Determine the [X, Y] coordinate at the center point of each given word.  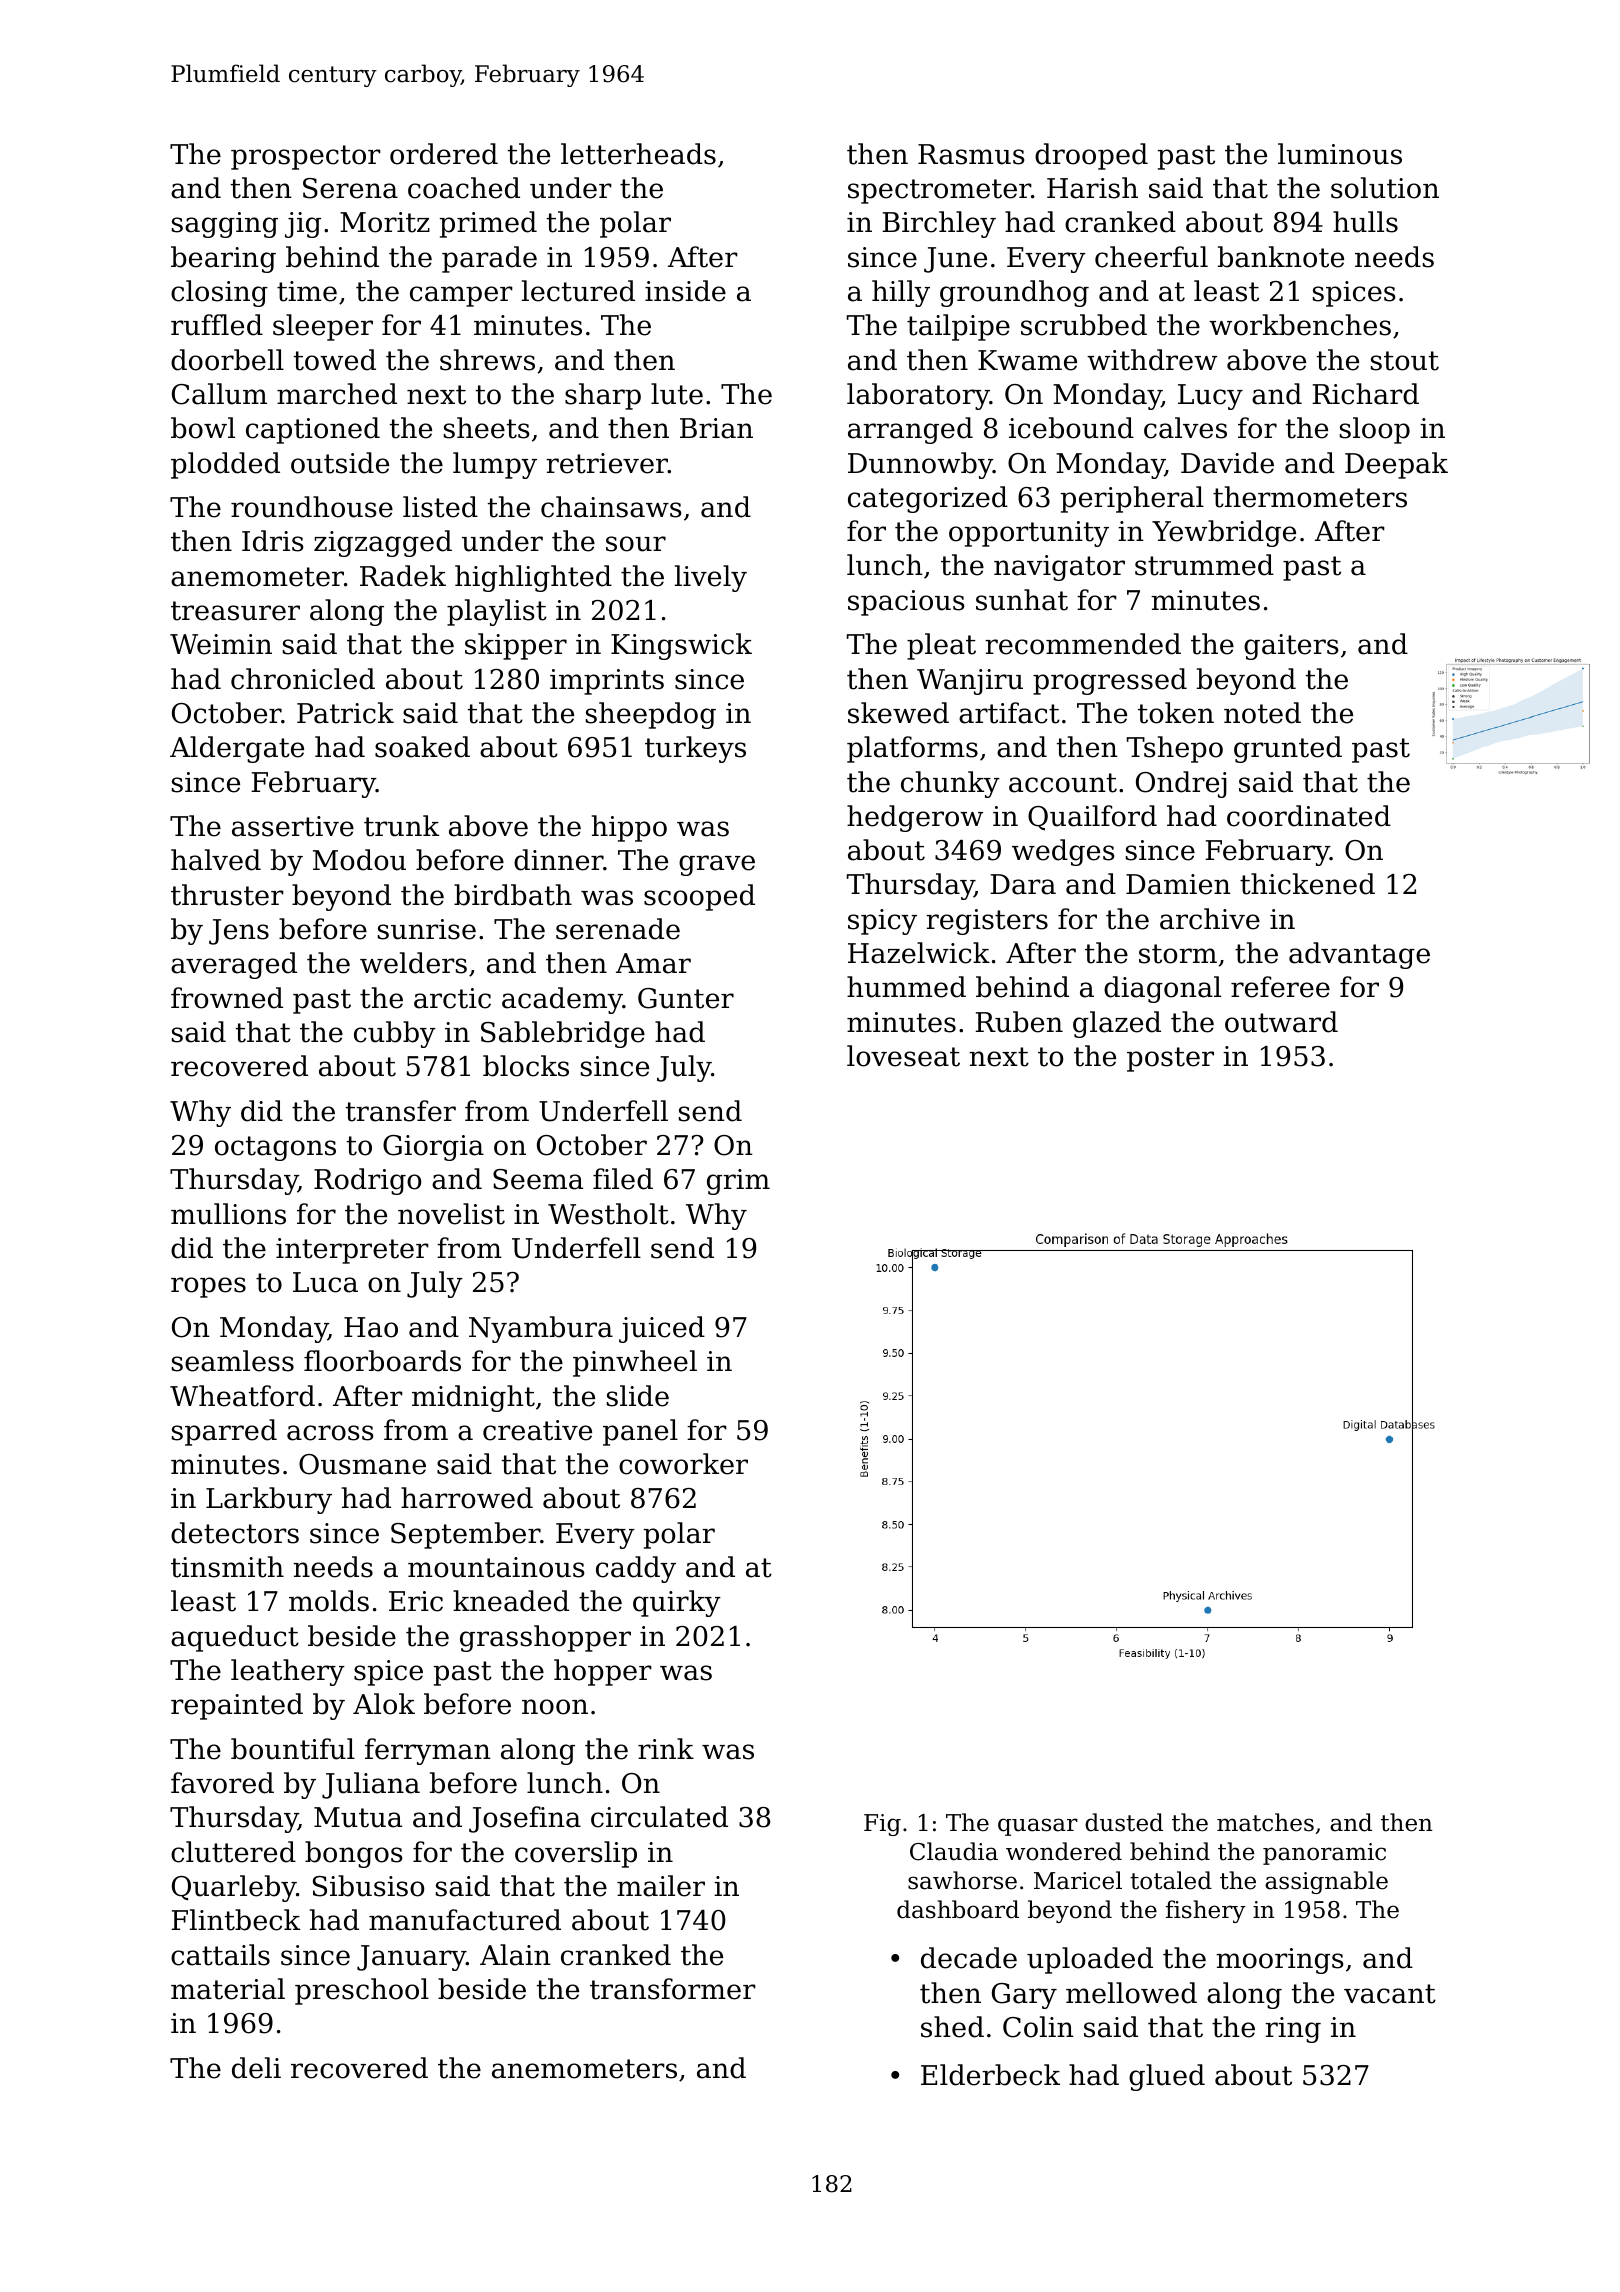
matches [1265, 1822]
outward [1281, 1022]
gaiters [1291, 647]
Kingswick [681, 646]
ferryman [428, 1751]
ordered [444, 154]
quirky [677, 1603]
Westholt [608, 1214]
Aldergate [237, 749]
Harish [1092, 188]
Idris [273, 541]
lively [711, 578]
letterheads [638, 154]
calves [1185, 428]
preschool [362, 1991]
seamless [233, 1361]
